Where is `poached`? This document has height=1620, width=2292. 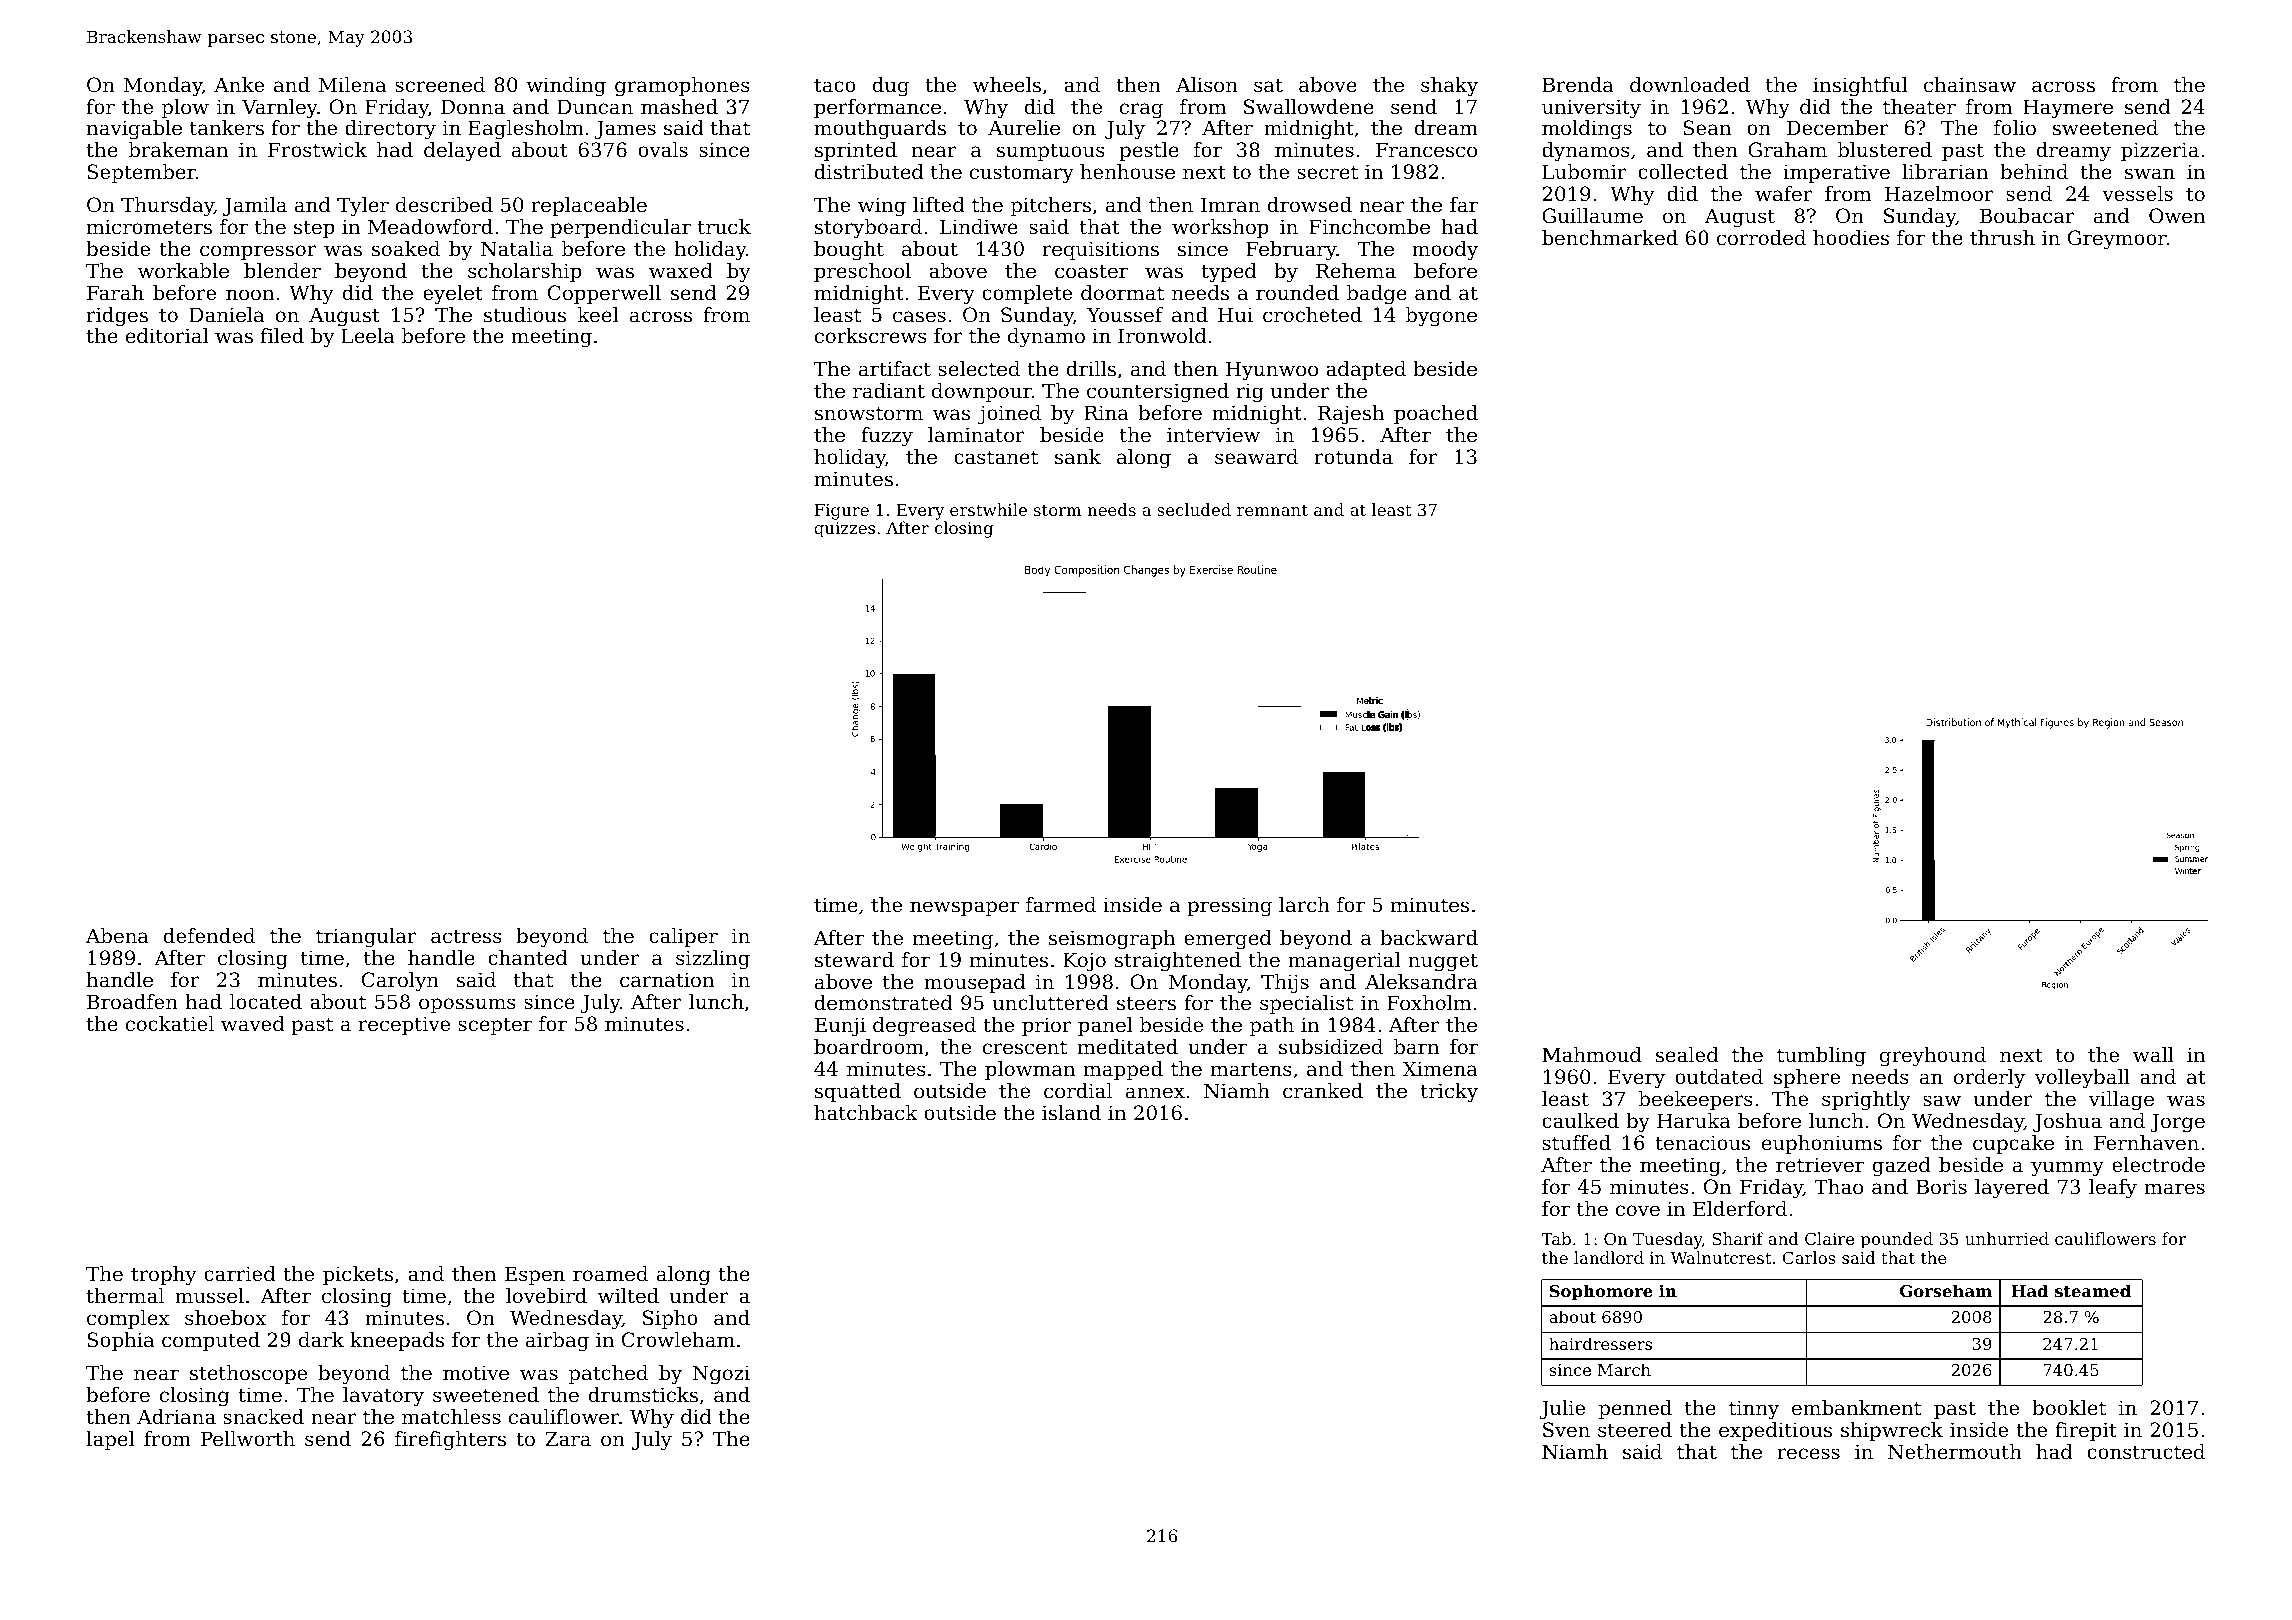 poached is located at coordinates (1436, 414).
